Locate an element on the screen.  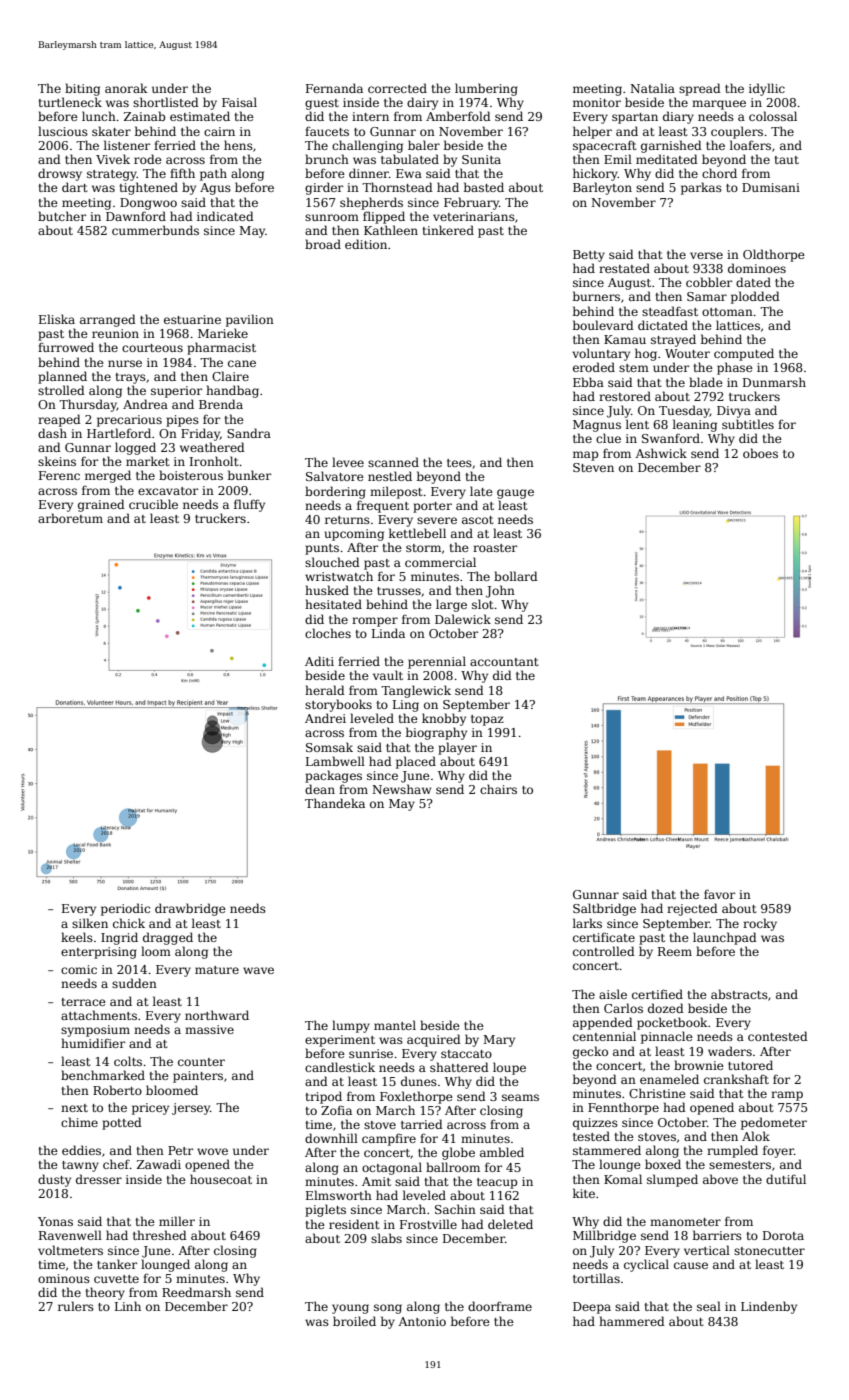
larks is located at coordinates (587, 923).
